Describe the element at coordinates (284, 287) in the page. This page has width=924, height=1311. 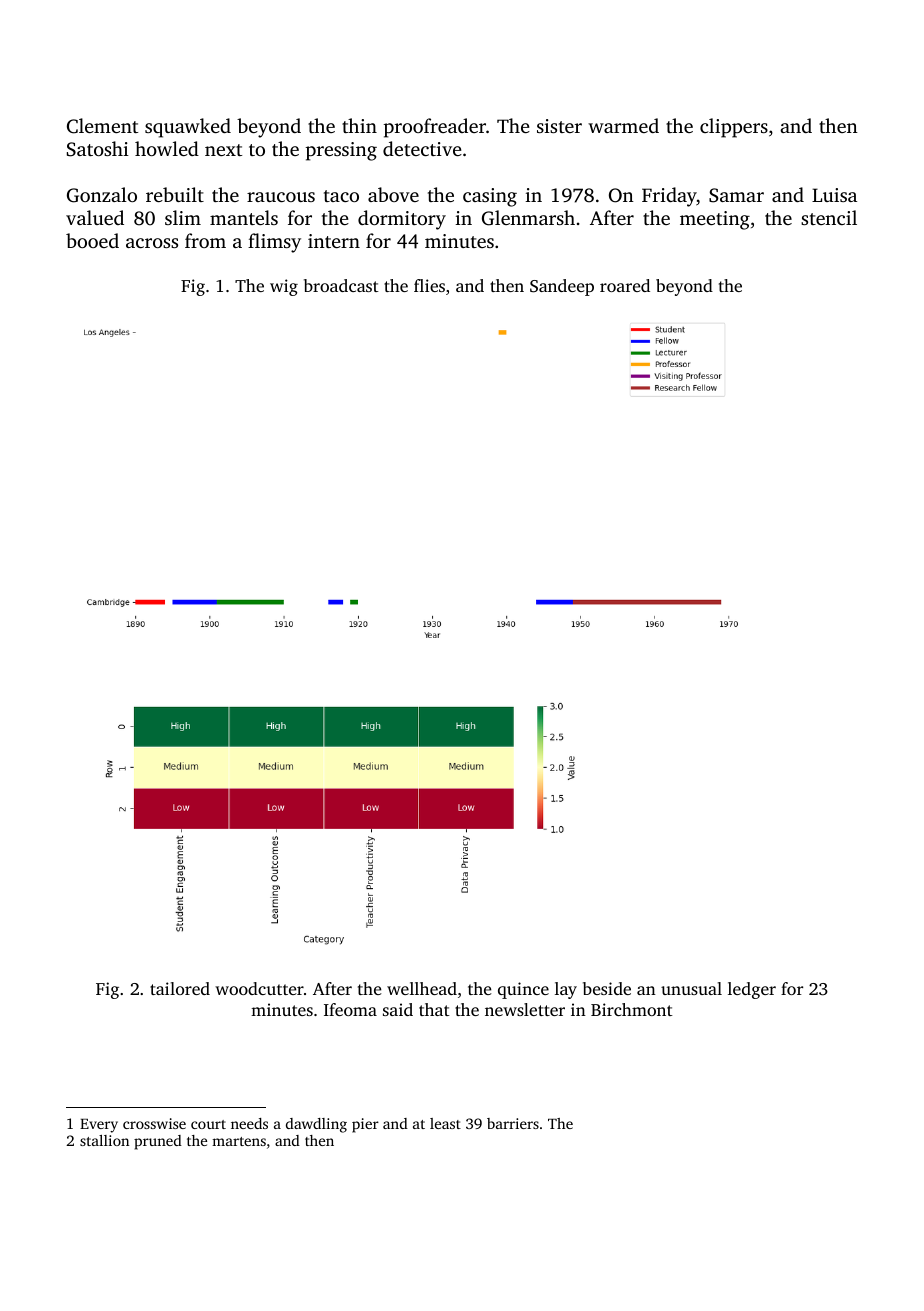
I see `wig` at that location.
